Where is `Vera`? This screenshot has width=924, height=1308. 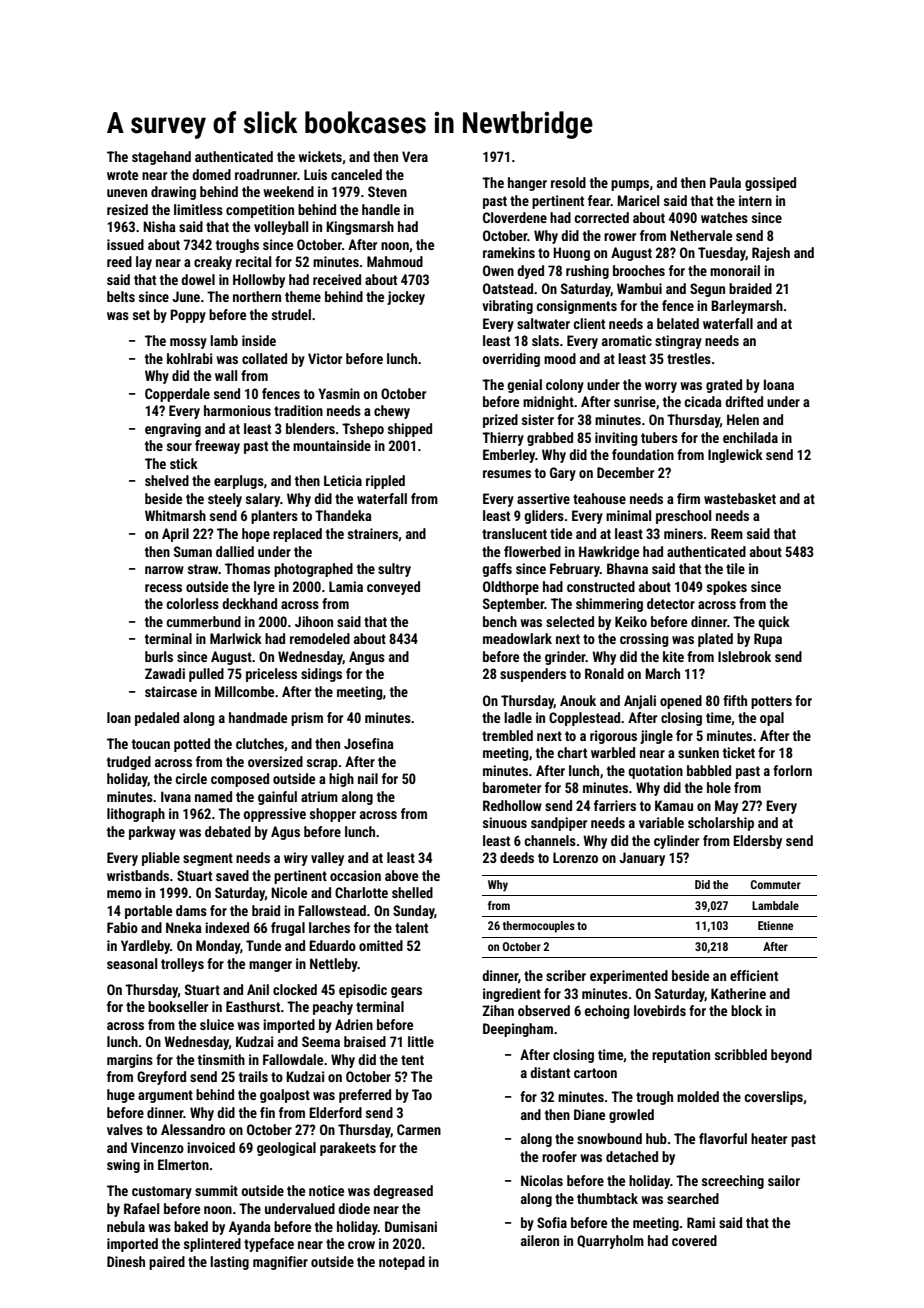 Vera is located at coordinates (415, 156).
